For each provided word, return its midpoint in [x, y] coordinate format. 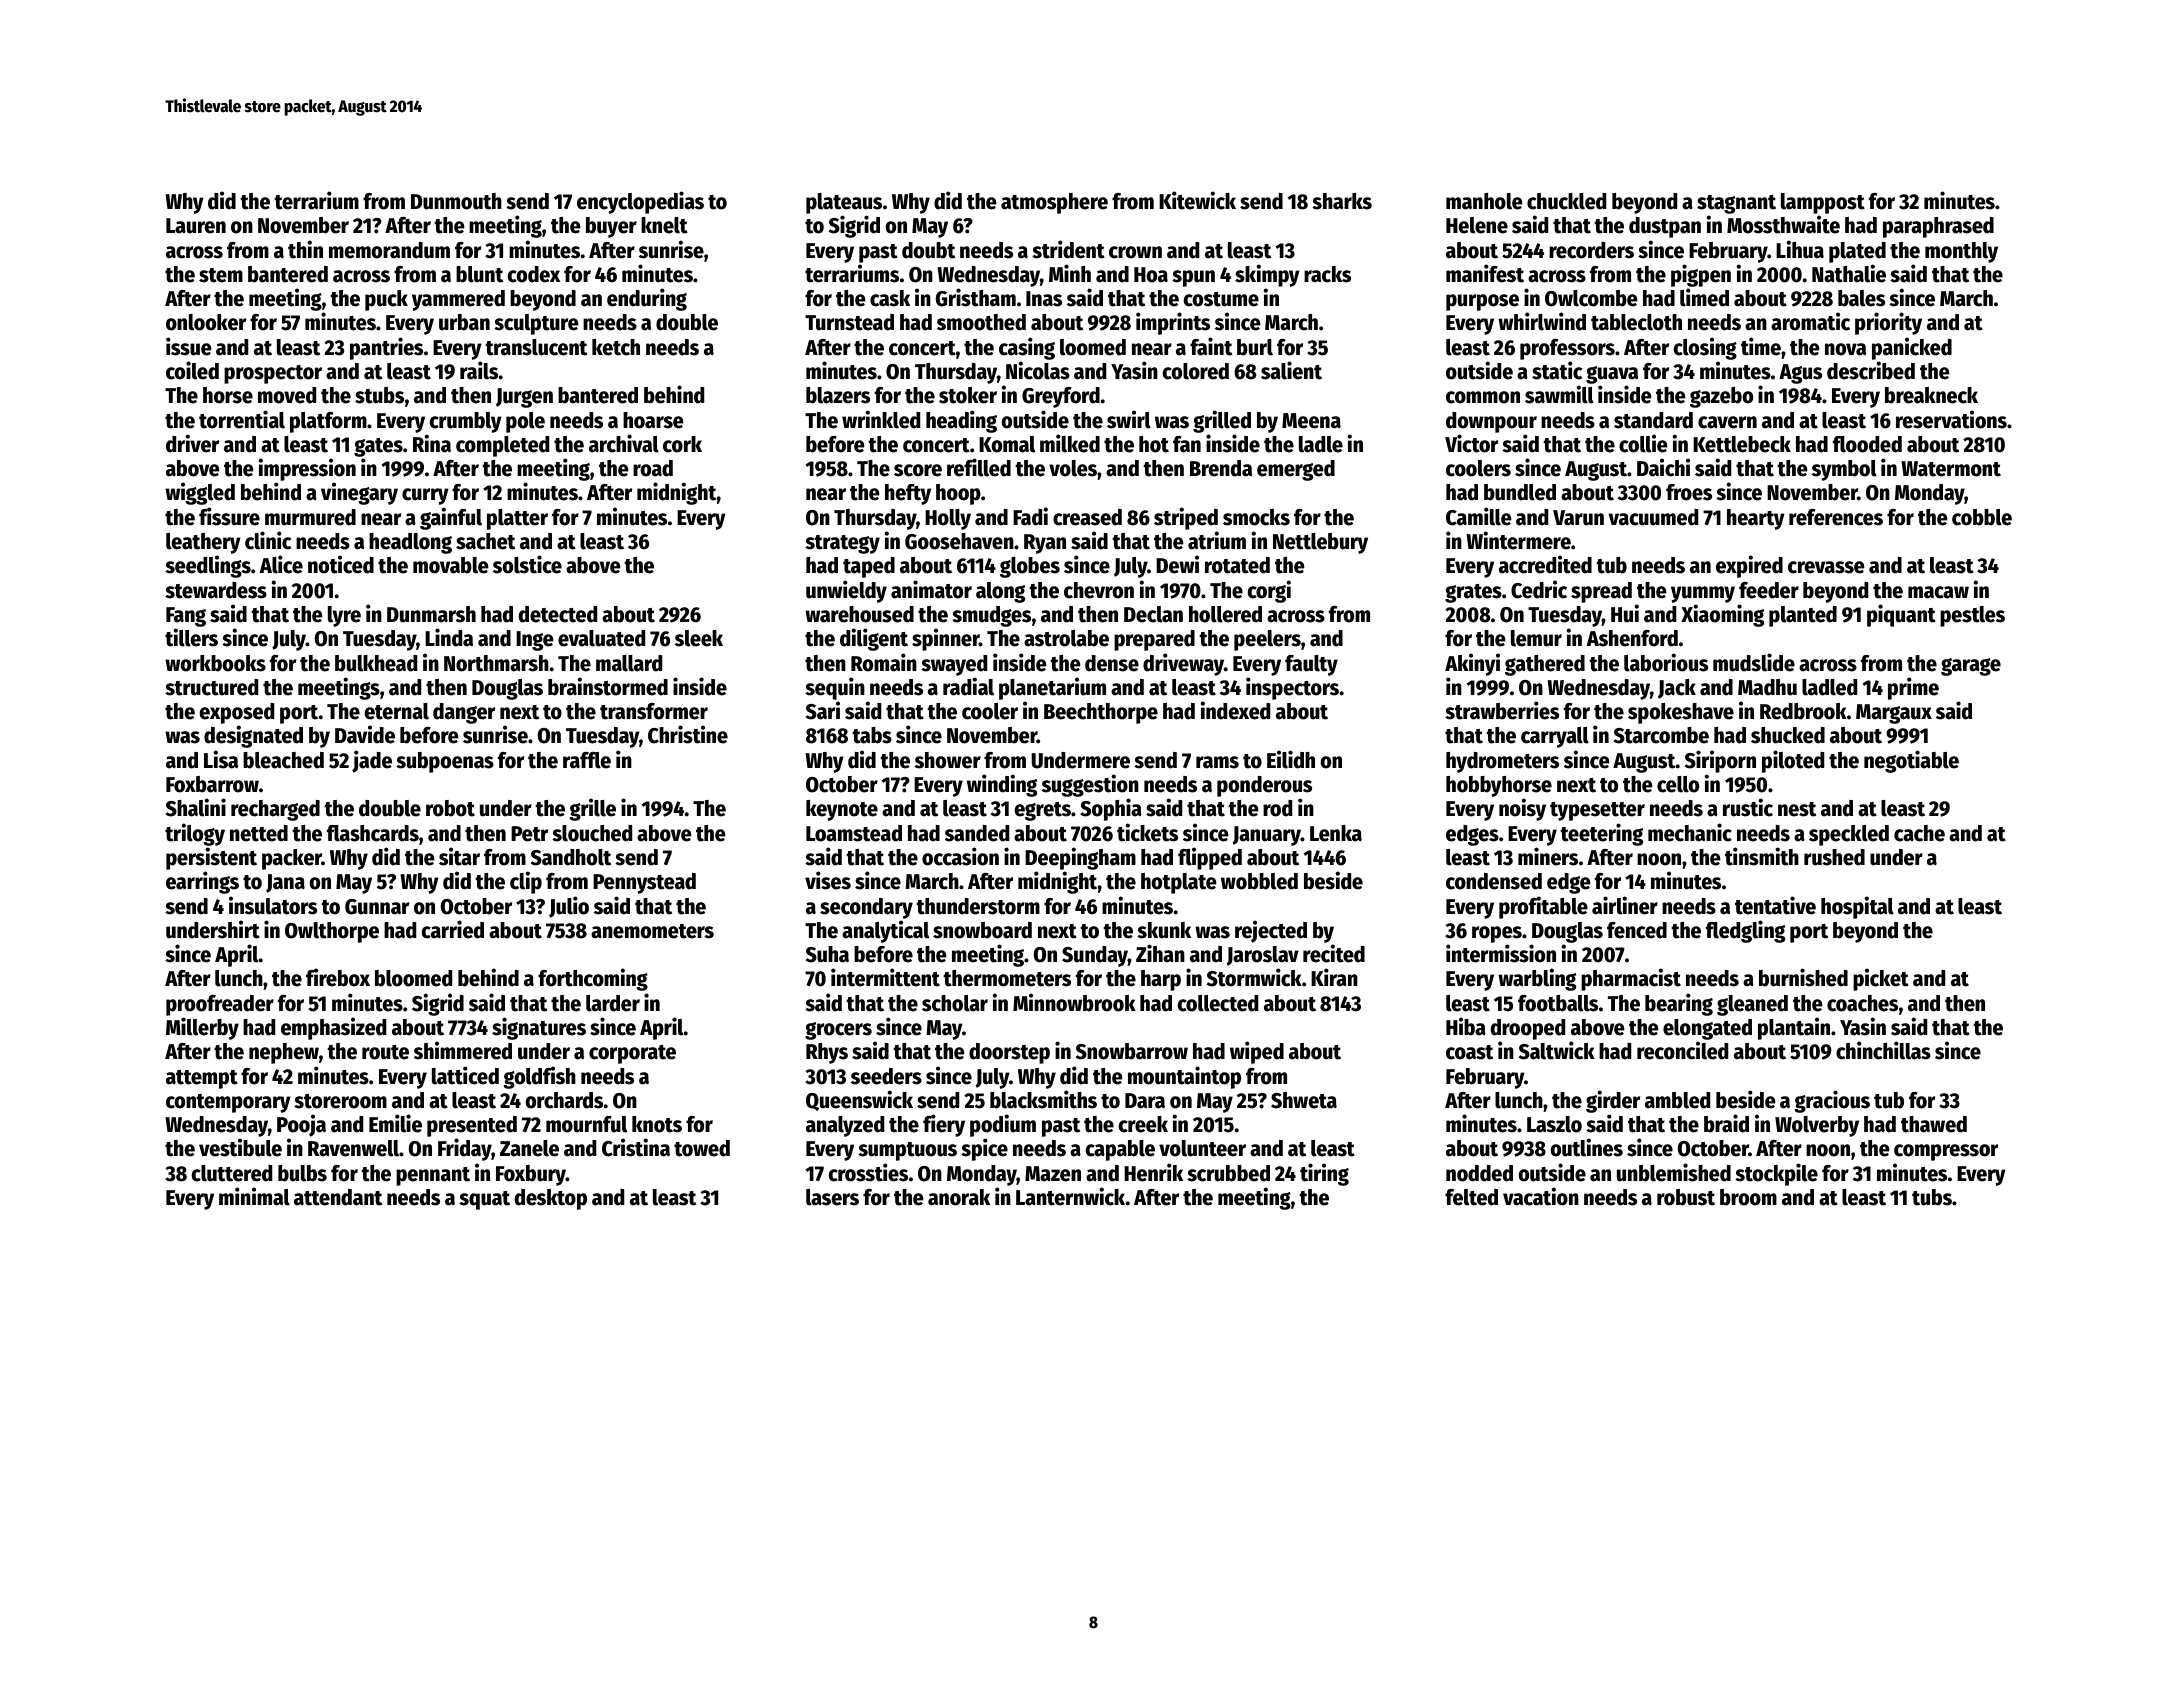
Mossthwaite [1783, 224]
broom [1748, 1197]
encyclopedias [640, 202]
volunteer [1202, 1148]
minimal [254, 1196]
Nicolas [1038, 370]
